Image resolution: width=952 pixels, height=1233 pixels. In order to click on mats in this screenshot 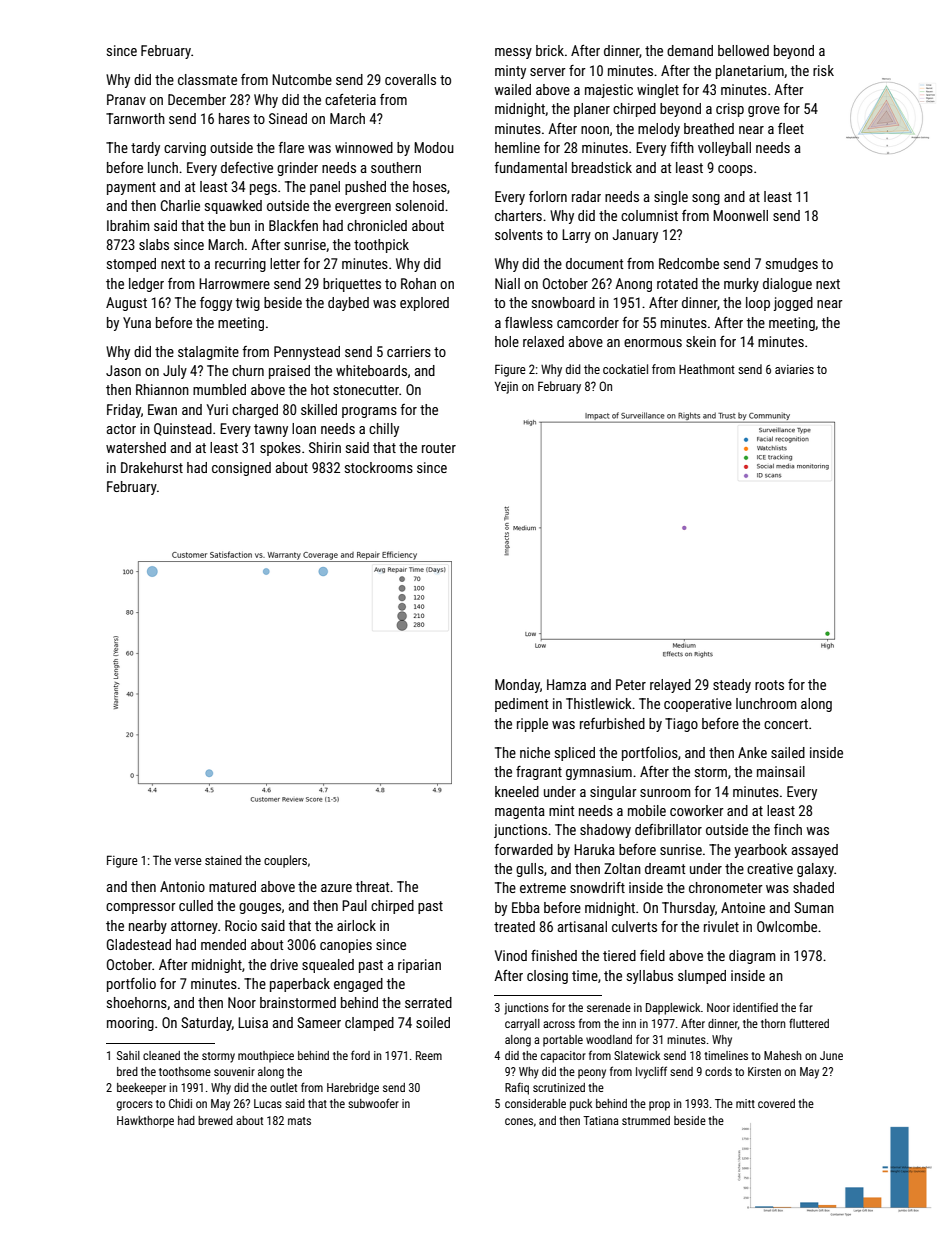, I will do `click(299, 1121)`.
